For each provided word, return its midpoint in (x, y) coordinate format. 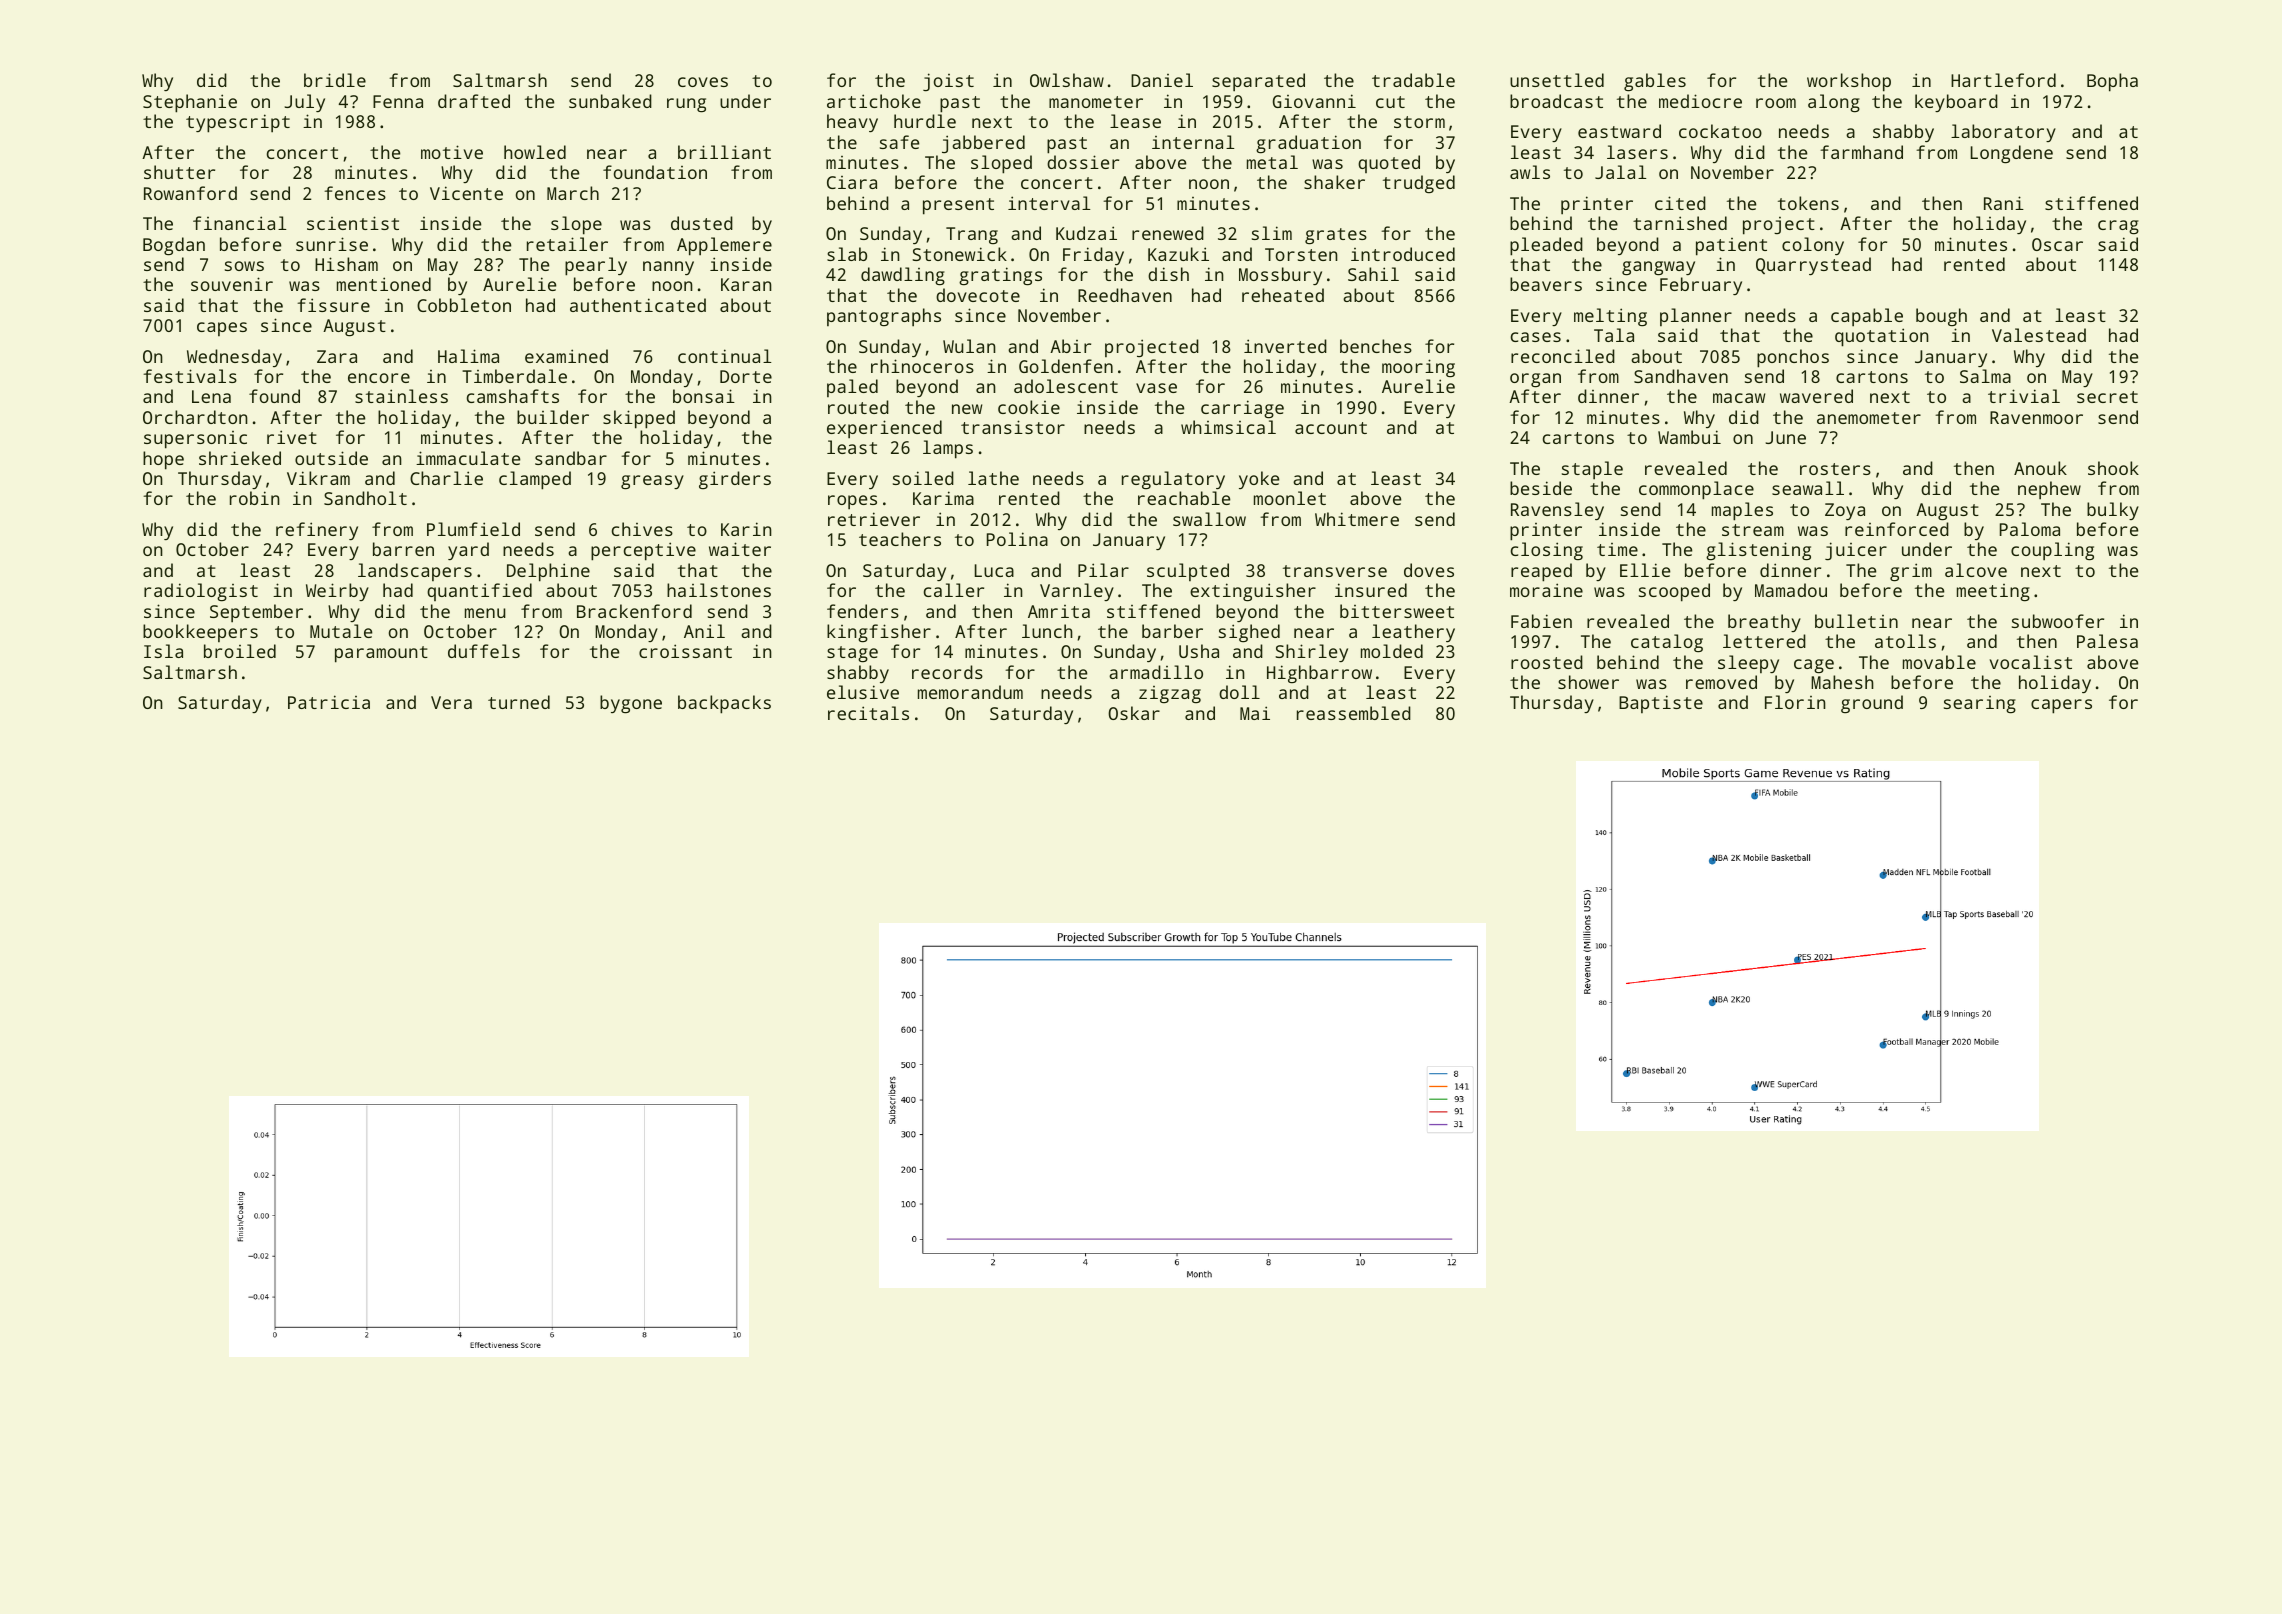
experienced (884, 429)
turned (519, 702)
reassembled (1354, 713)
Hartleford (2003, 80)
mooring (1418, 368)
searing (1980, 705)
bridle (335, 80)
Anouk (2040, 468)
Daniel (1162, 80)
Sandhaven (1681, 376)
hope (163, 460)
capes (222, 329)
